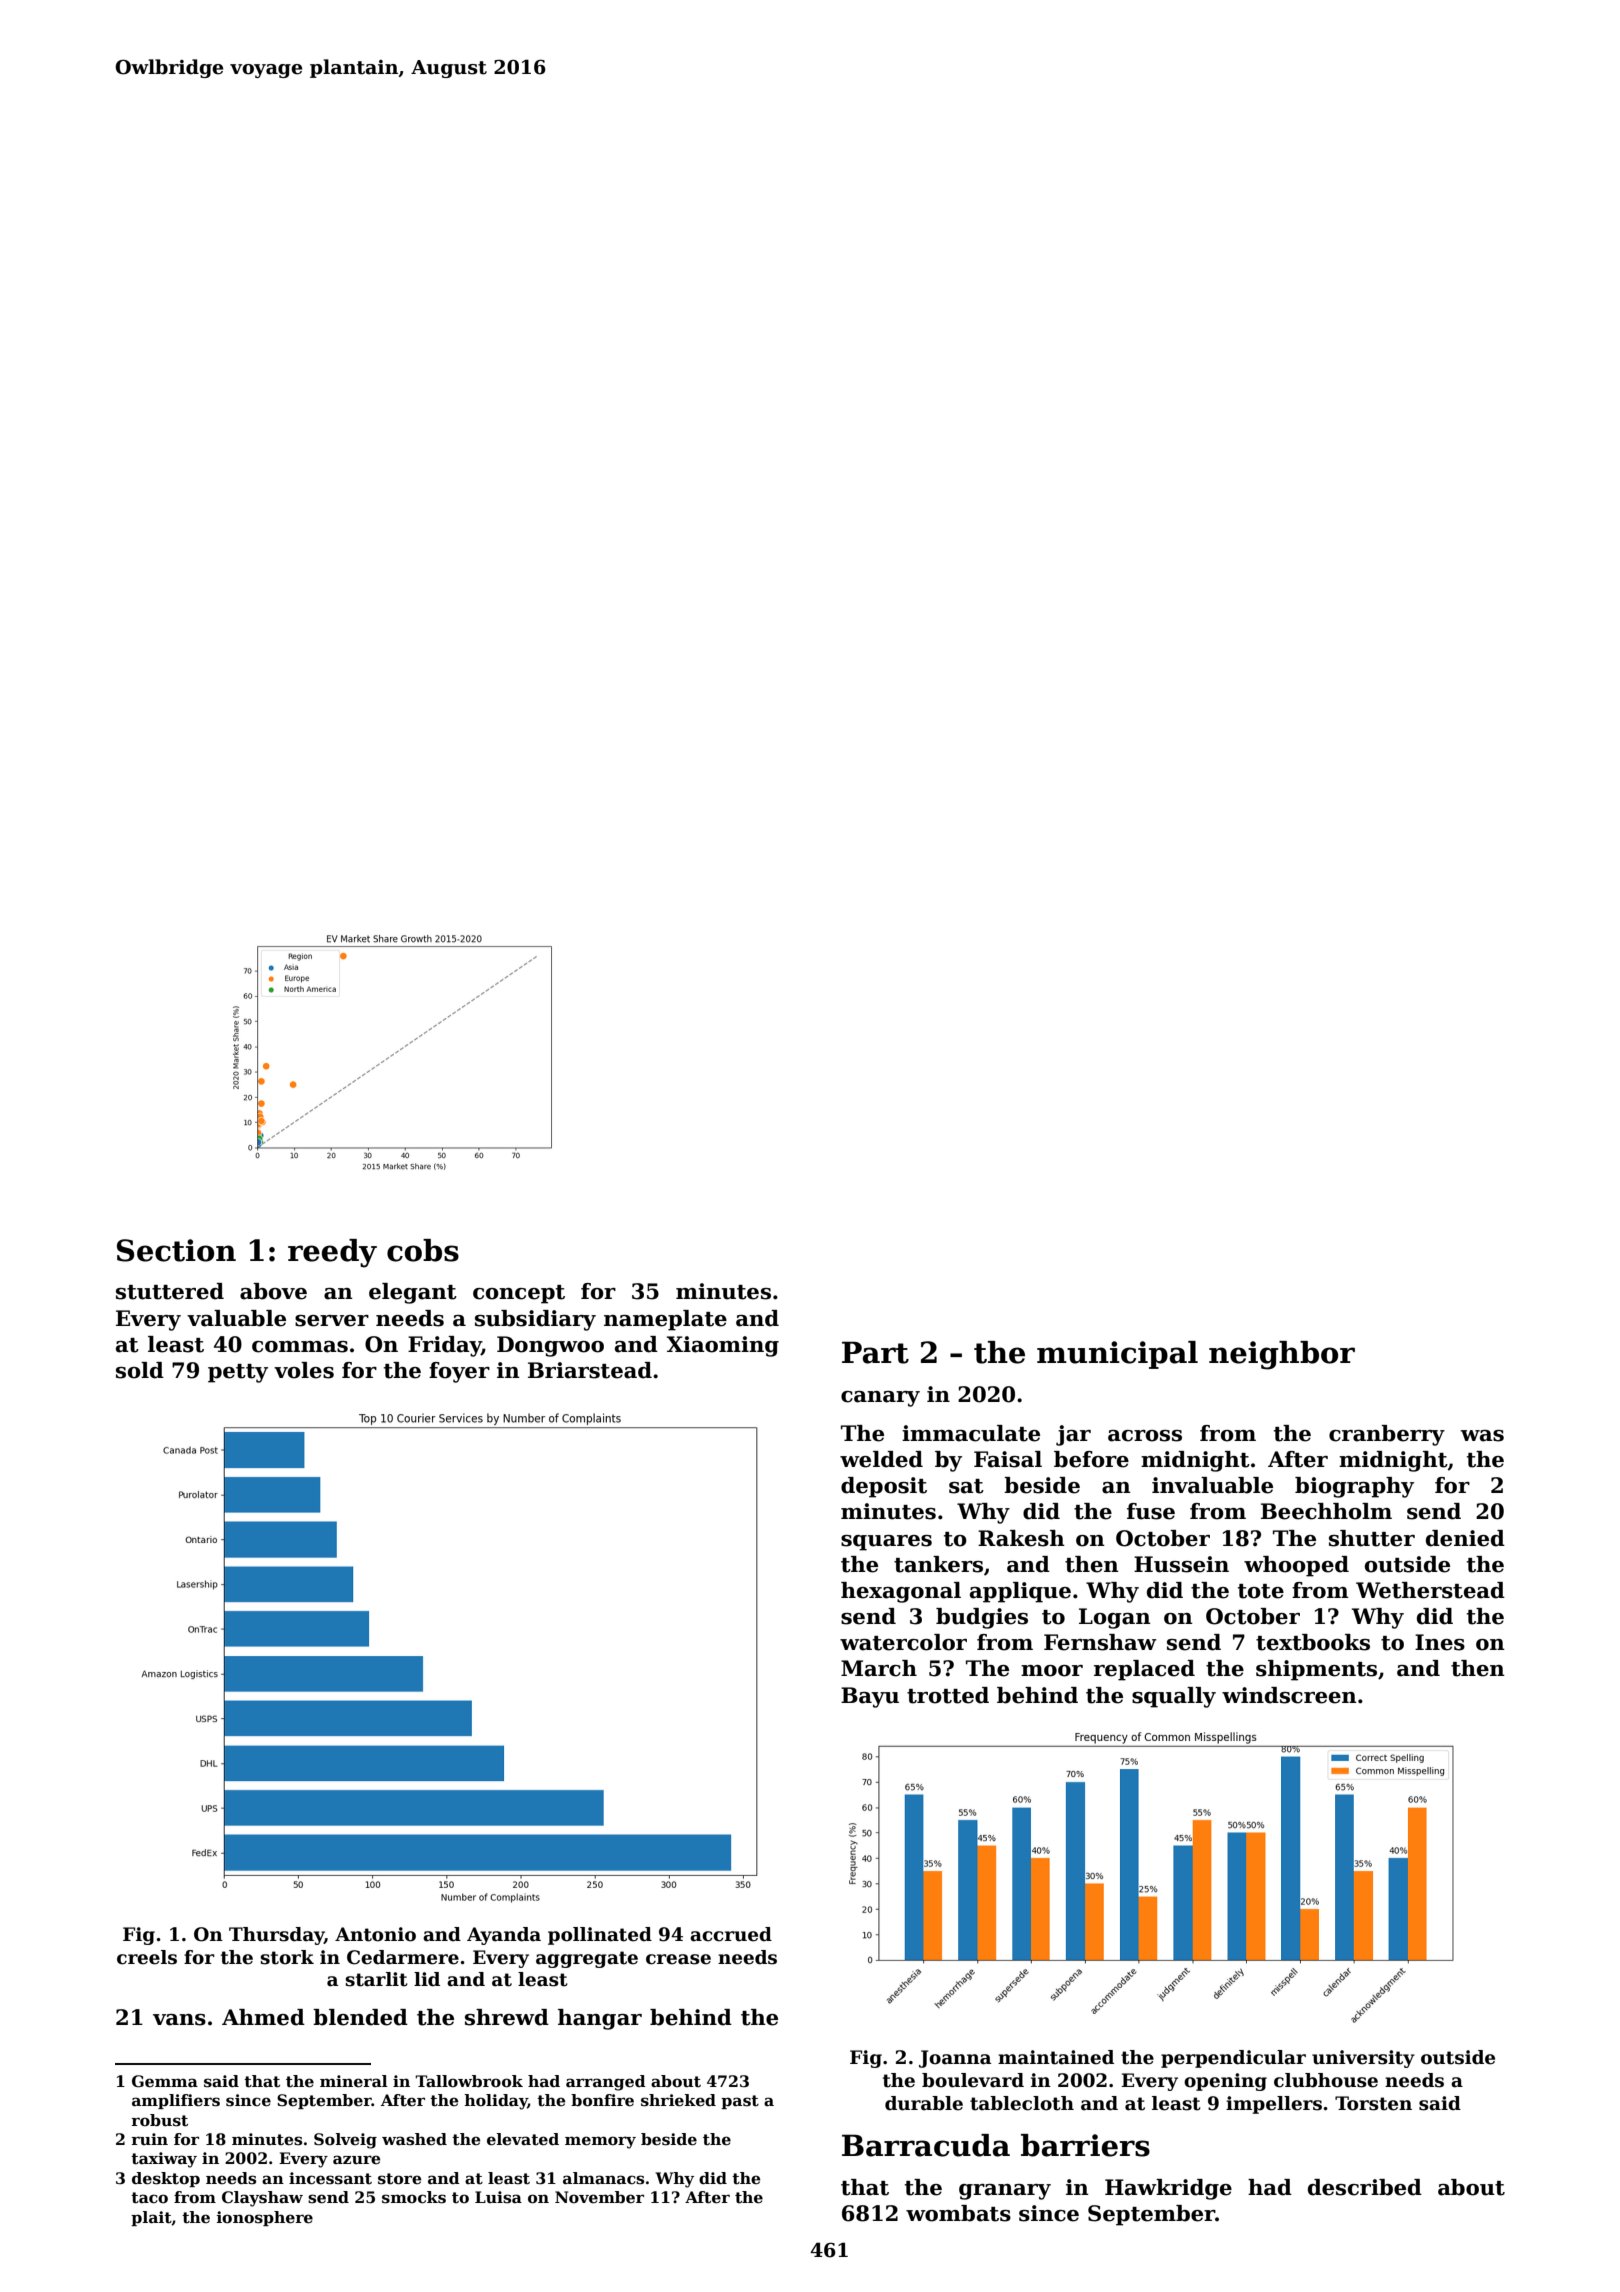  What do you see at coordinates (886, 1543) in the screenshot?
I see `squares` at bounding box center [886, 1543].
